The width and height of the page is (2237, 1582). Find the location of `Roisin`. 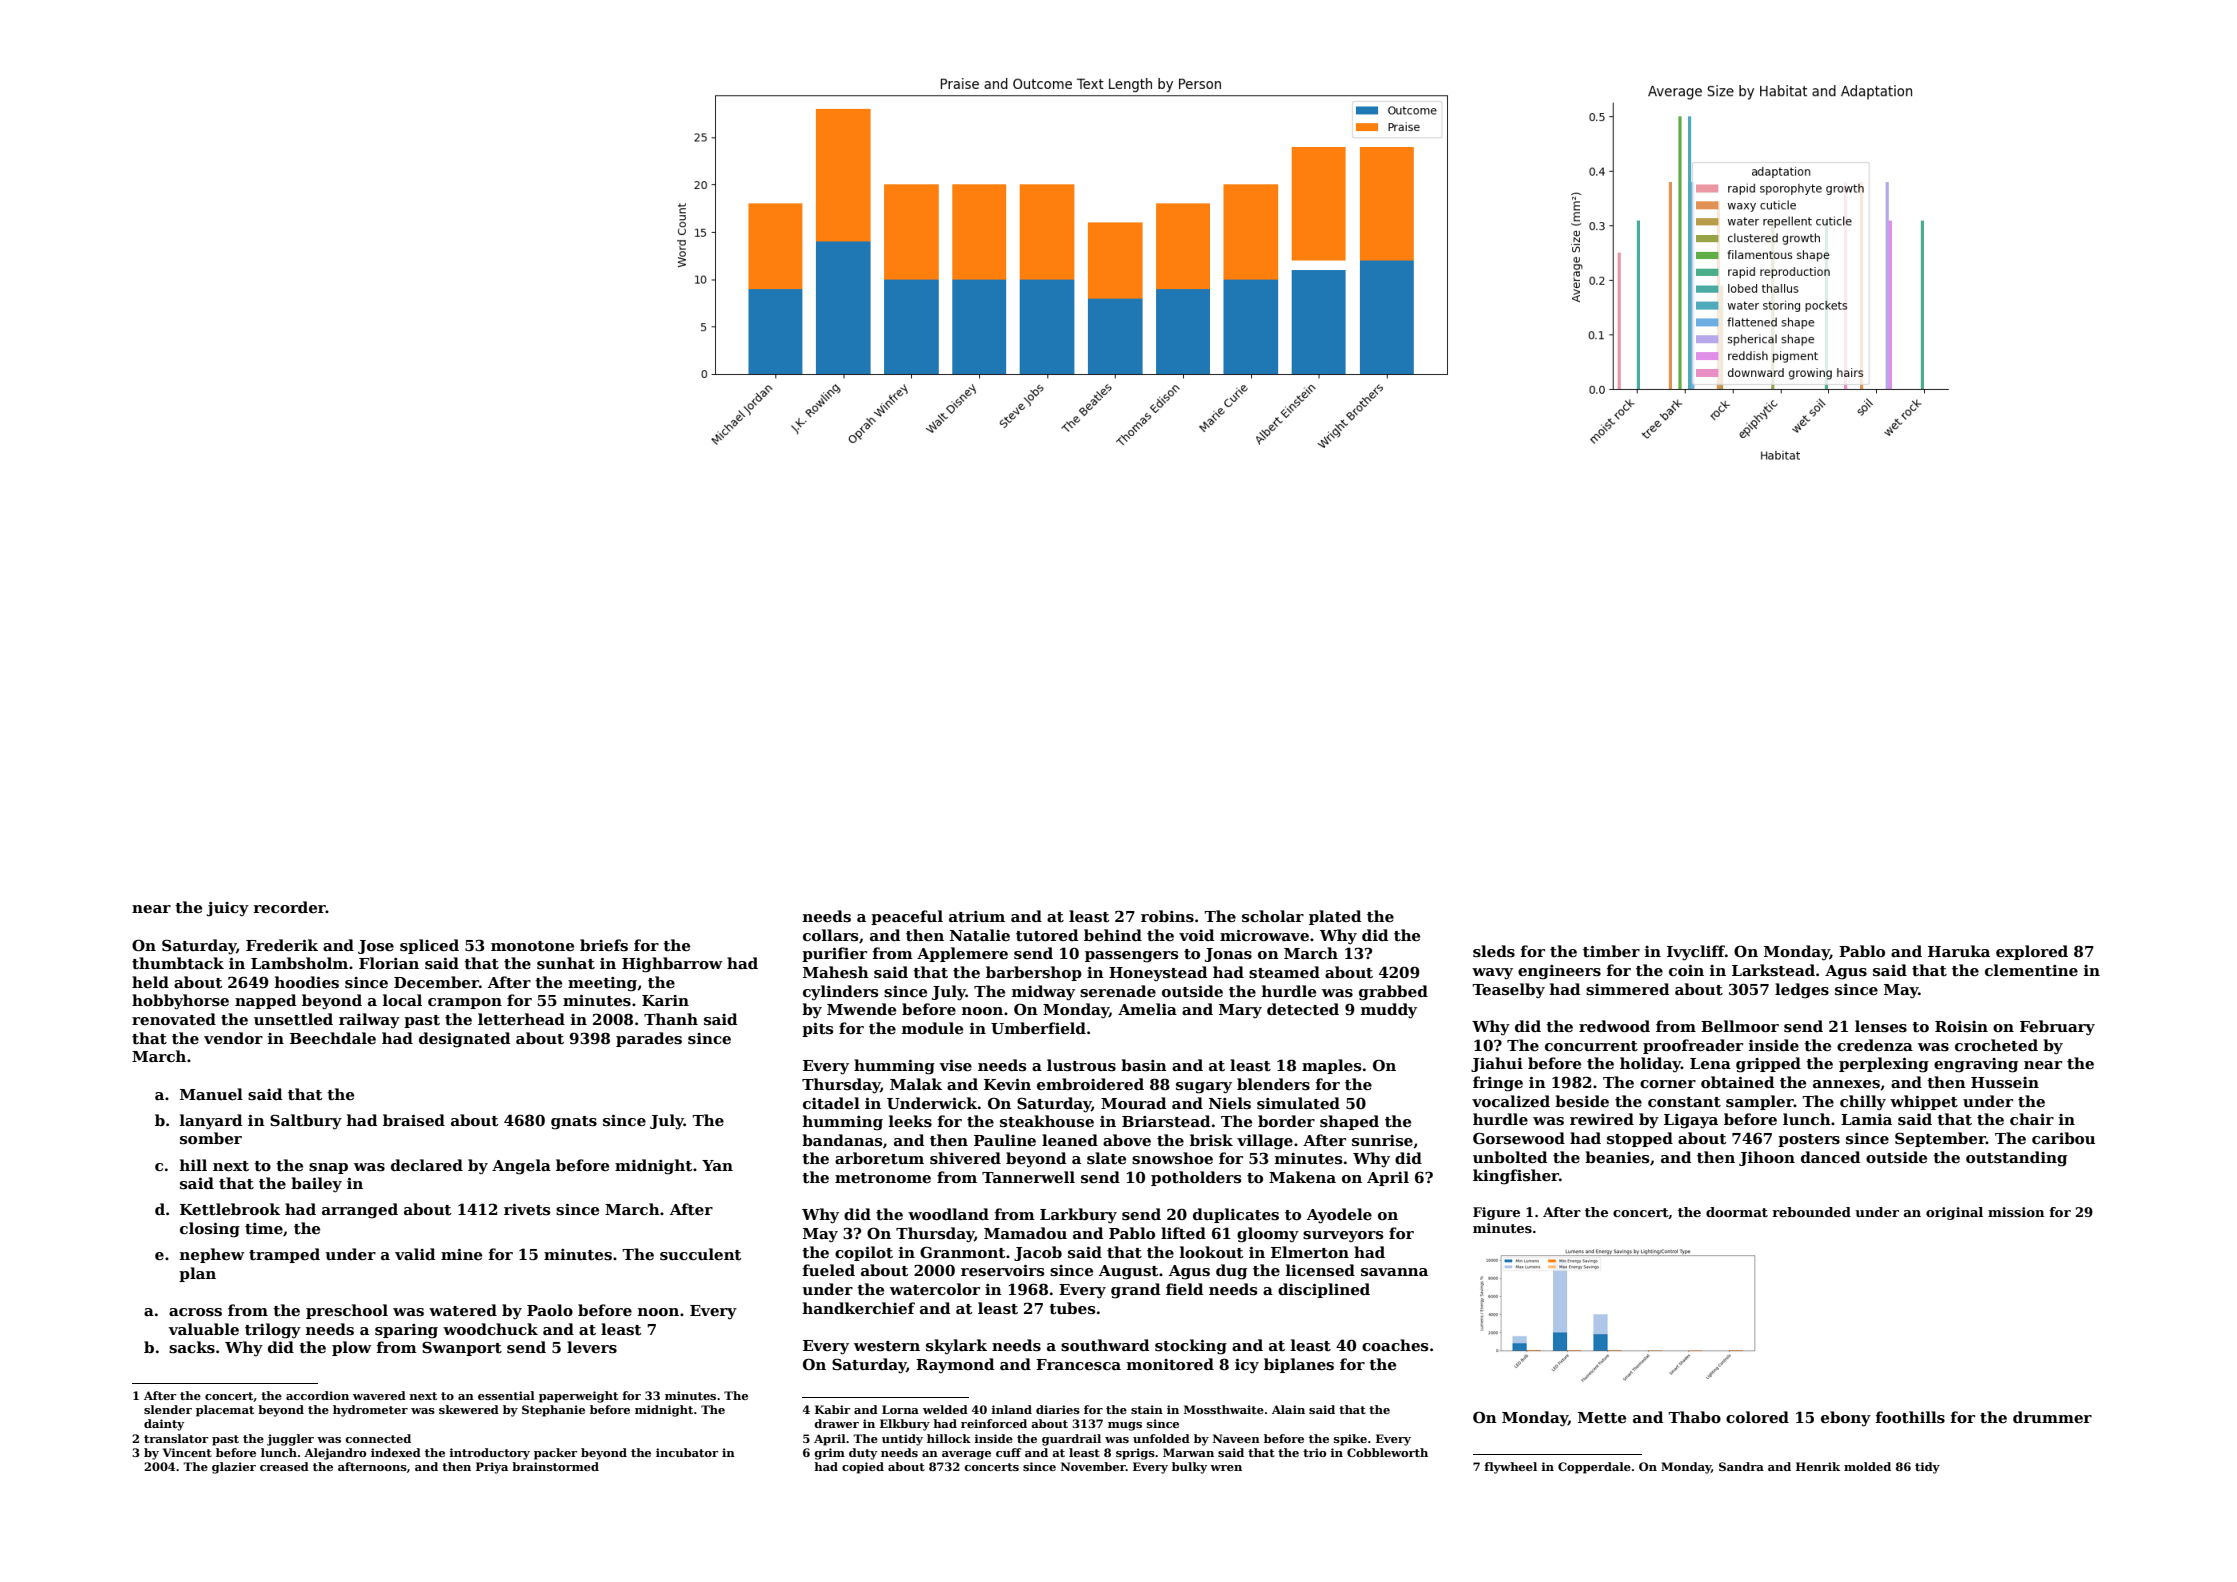

Roisin is located at coordinates (1961, 1026).
